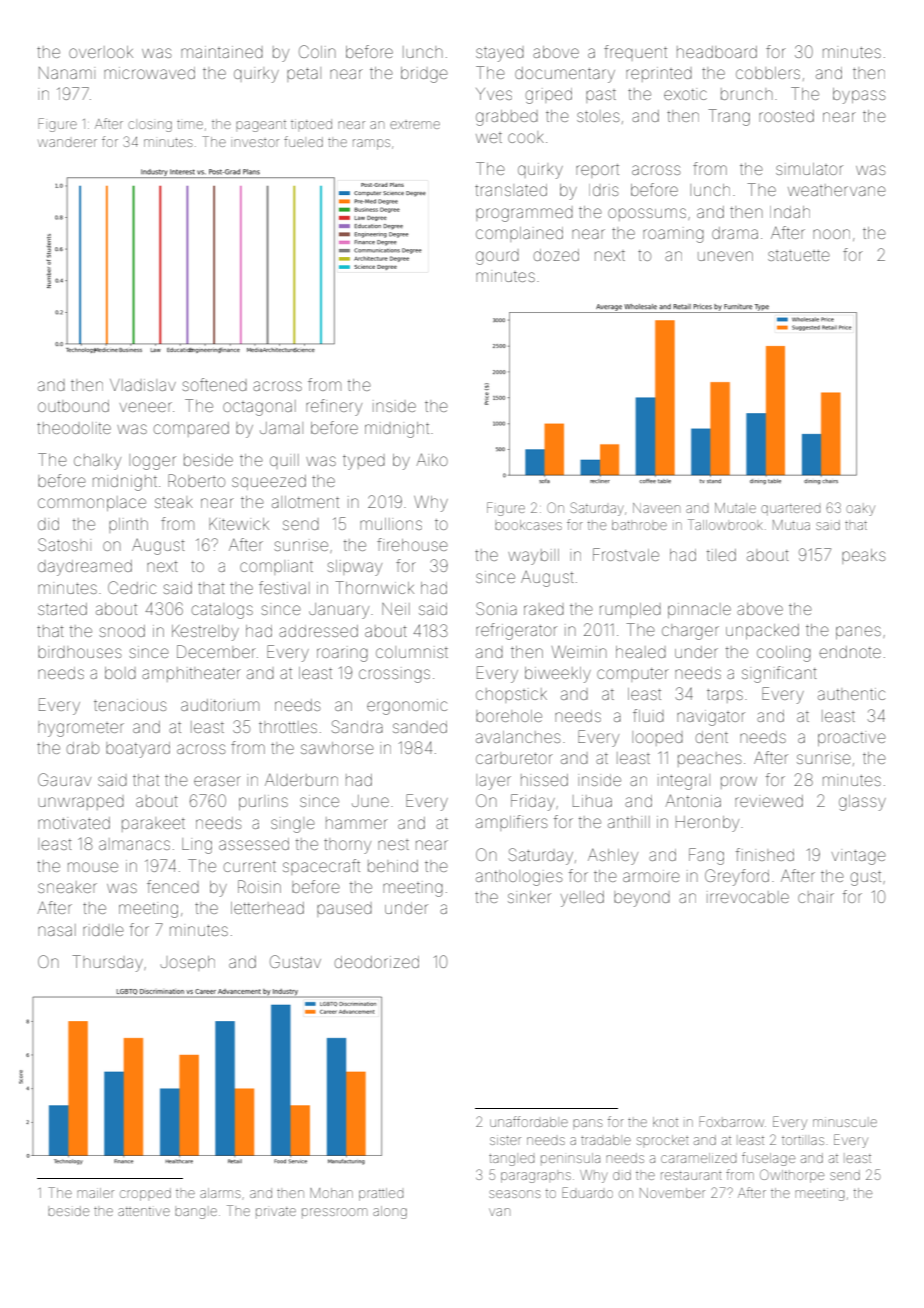 This screenshot has height=1308, width=924. I want to click on yelled, so click(582, 899).
